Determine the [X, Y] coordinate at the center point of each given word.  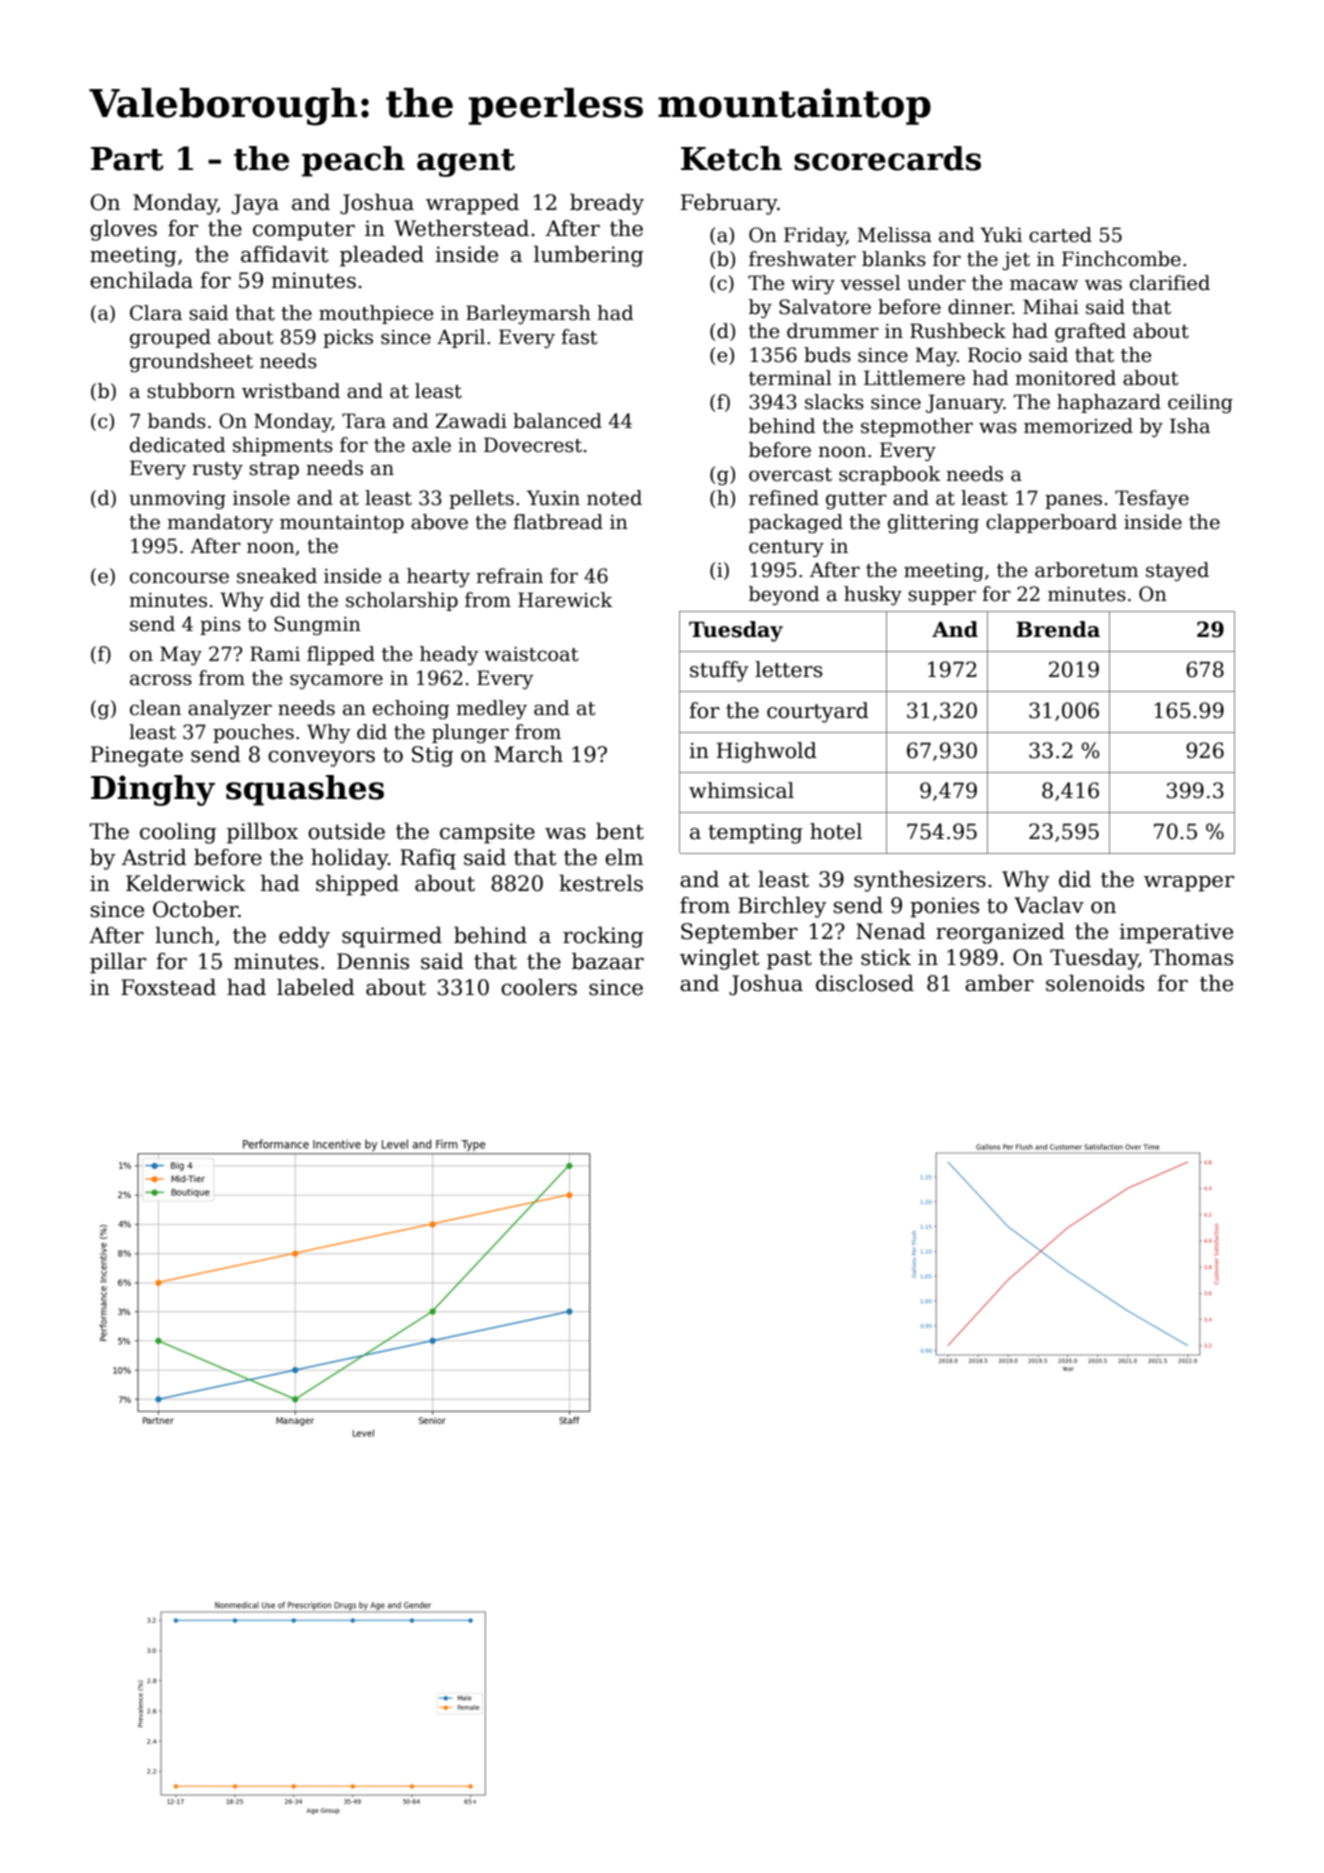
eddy [304, 937]
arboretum [1087, 570]
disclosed [865, 983]
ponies [944, 907]
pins [220, 626]
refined [784, 498]
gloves [123, 230]
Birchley [782, 907]
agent [466, 163]
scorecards [887, 158]
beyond [784, 595]
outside [346, 831]
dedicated [178, 445]
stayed [1177, 571]
